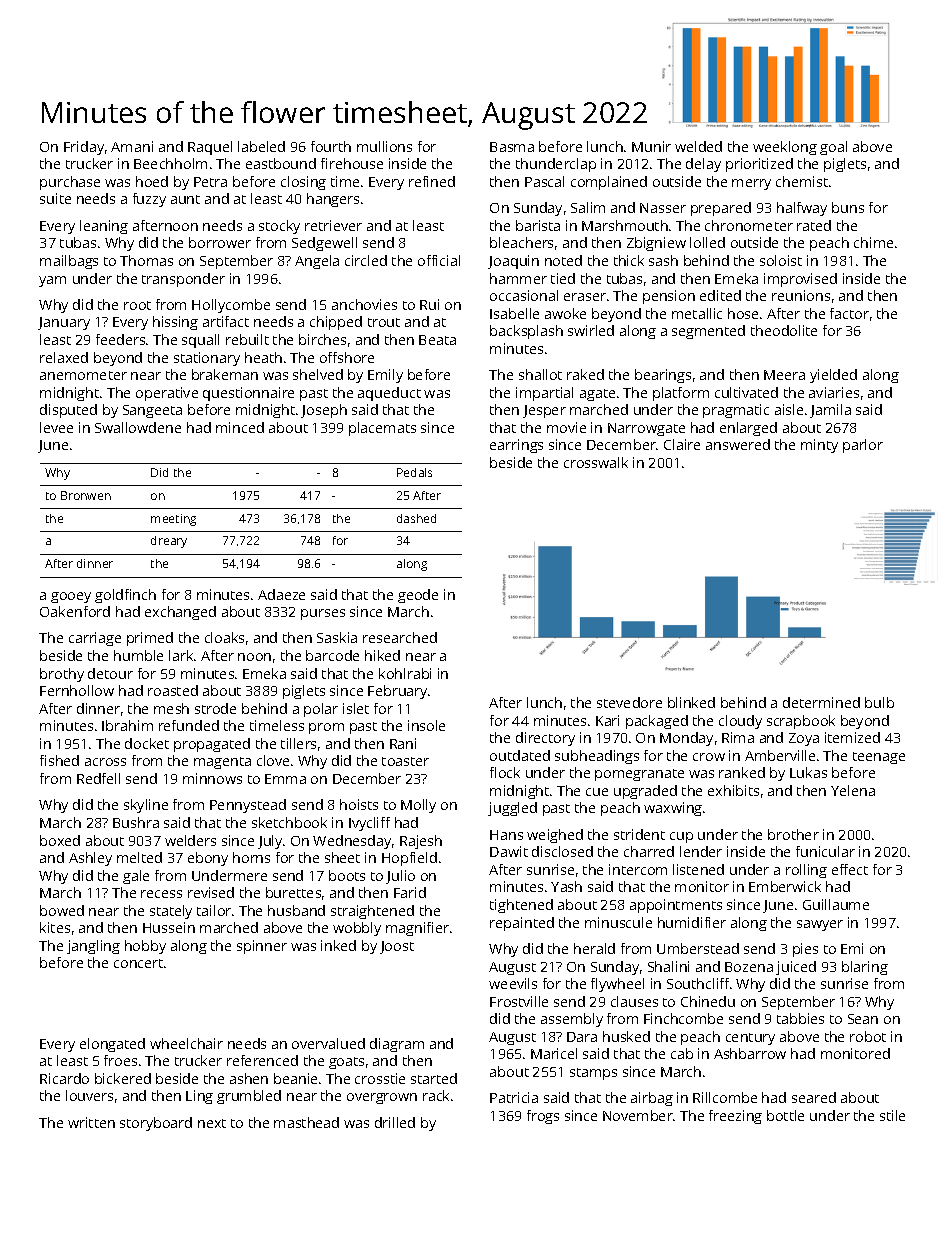 The height and width of the document is (1233, 952). I want to click on goldfinch, so click(125, 596).
